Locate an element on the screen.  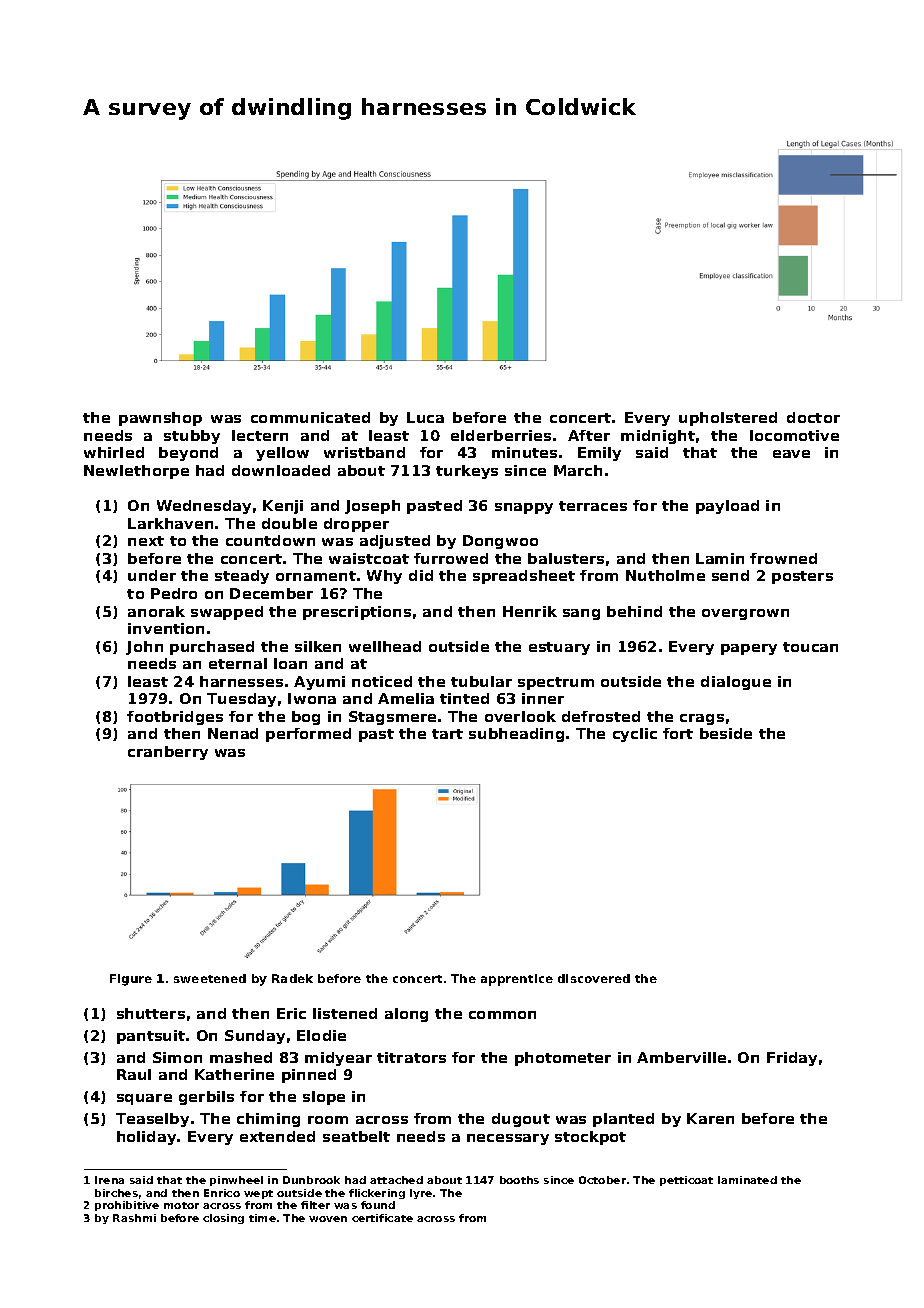
Teaselby is located at coordinates (152, 1120).
